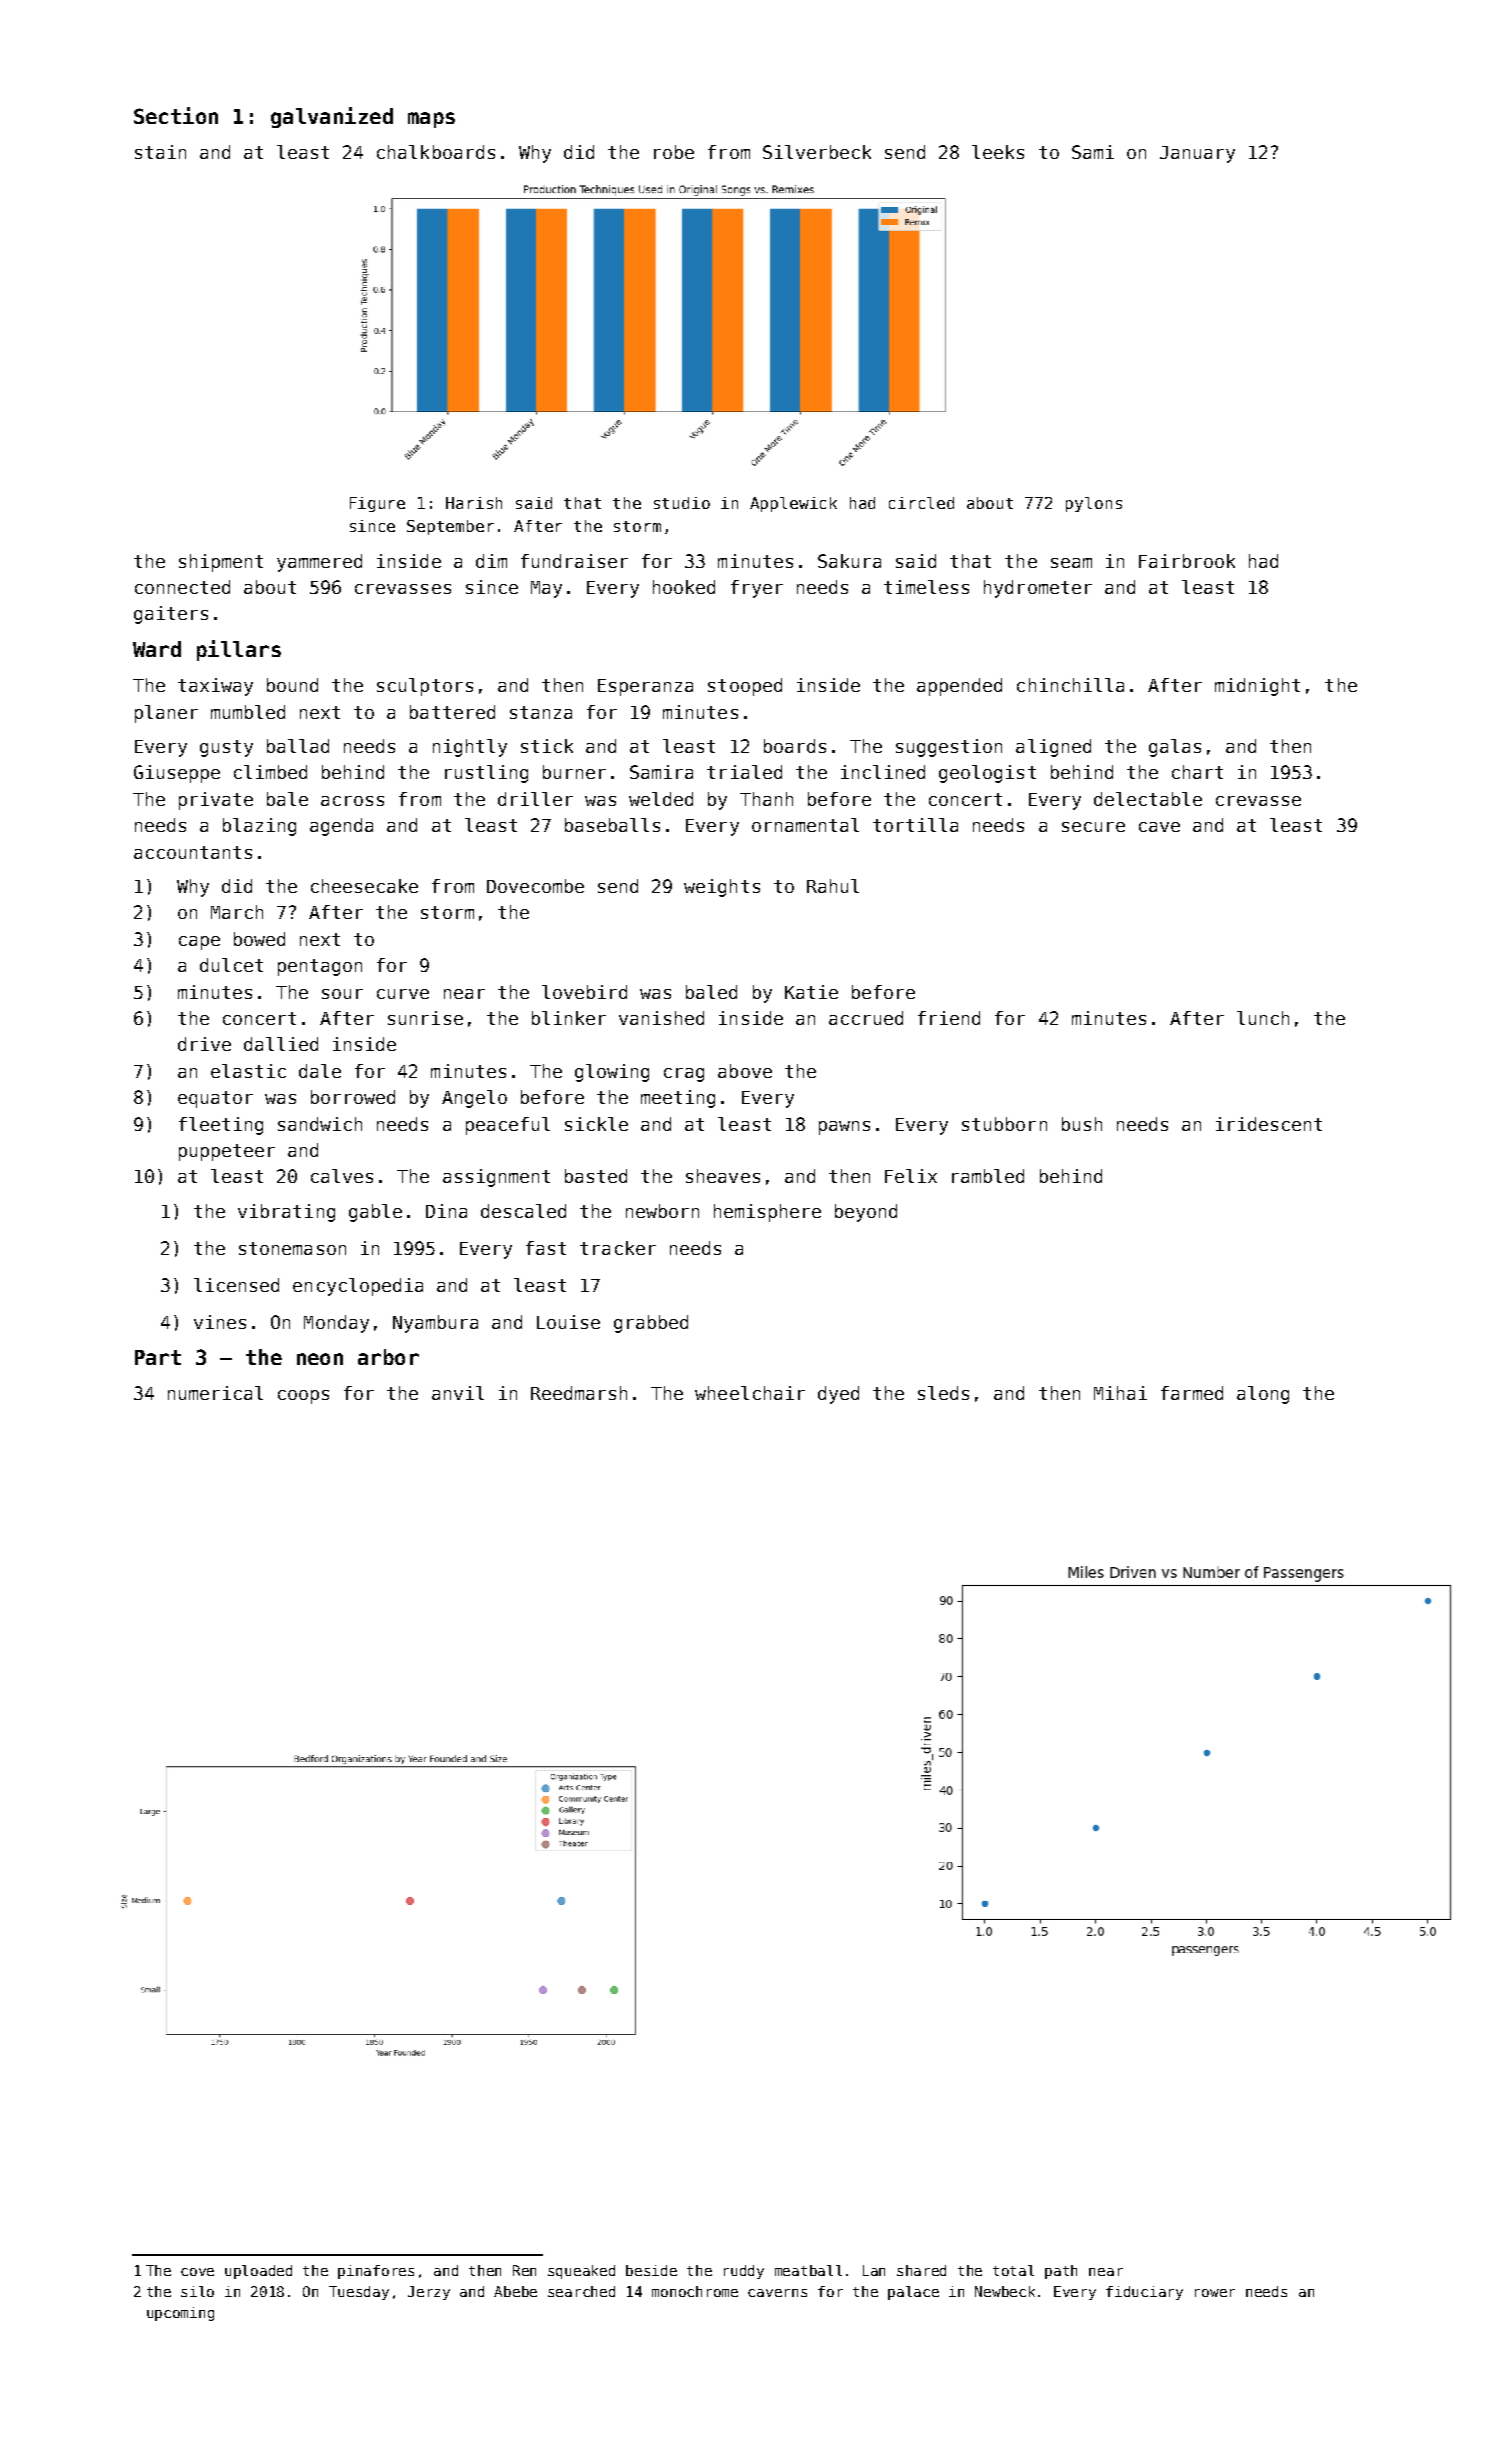 This document has width=1496, height=2464. What do you see at coordinates (793, 504) in the document?
I see `Applewick` at bounding box center [793, 504].
